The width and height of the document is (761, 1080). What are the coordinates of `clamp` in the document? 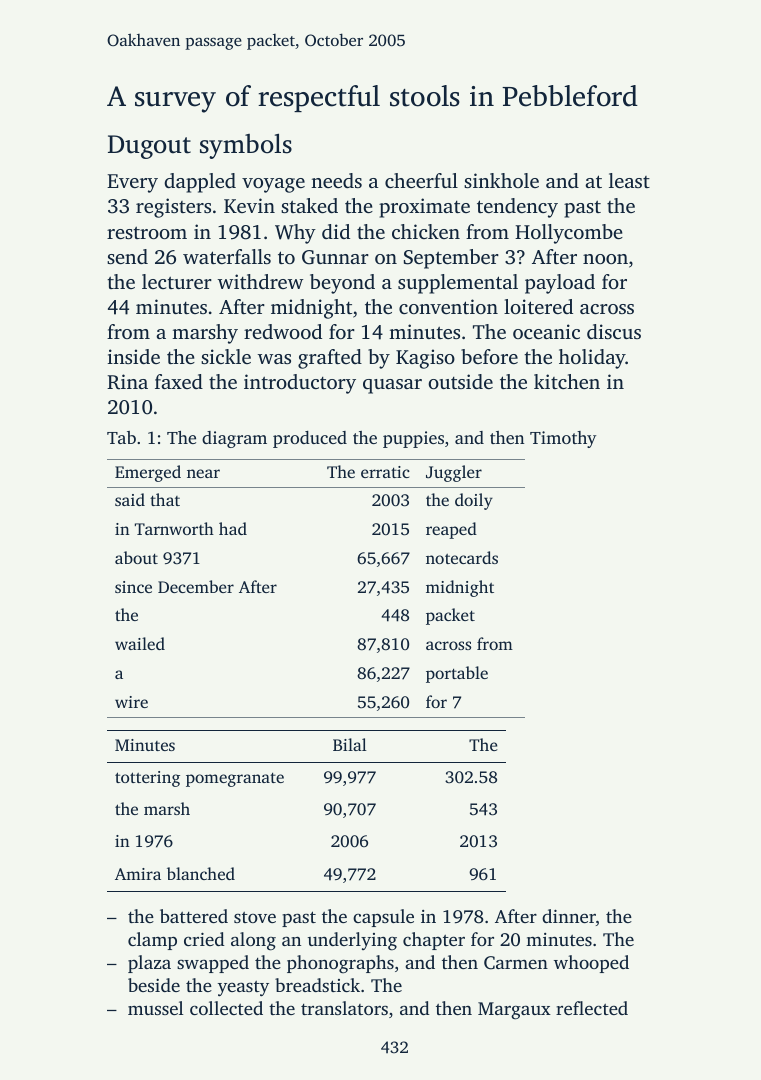 It's located at (152, 941).
